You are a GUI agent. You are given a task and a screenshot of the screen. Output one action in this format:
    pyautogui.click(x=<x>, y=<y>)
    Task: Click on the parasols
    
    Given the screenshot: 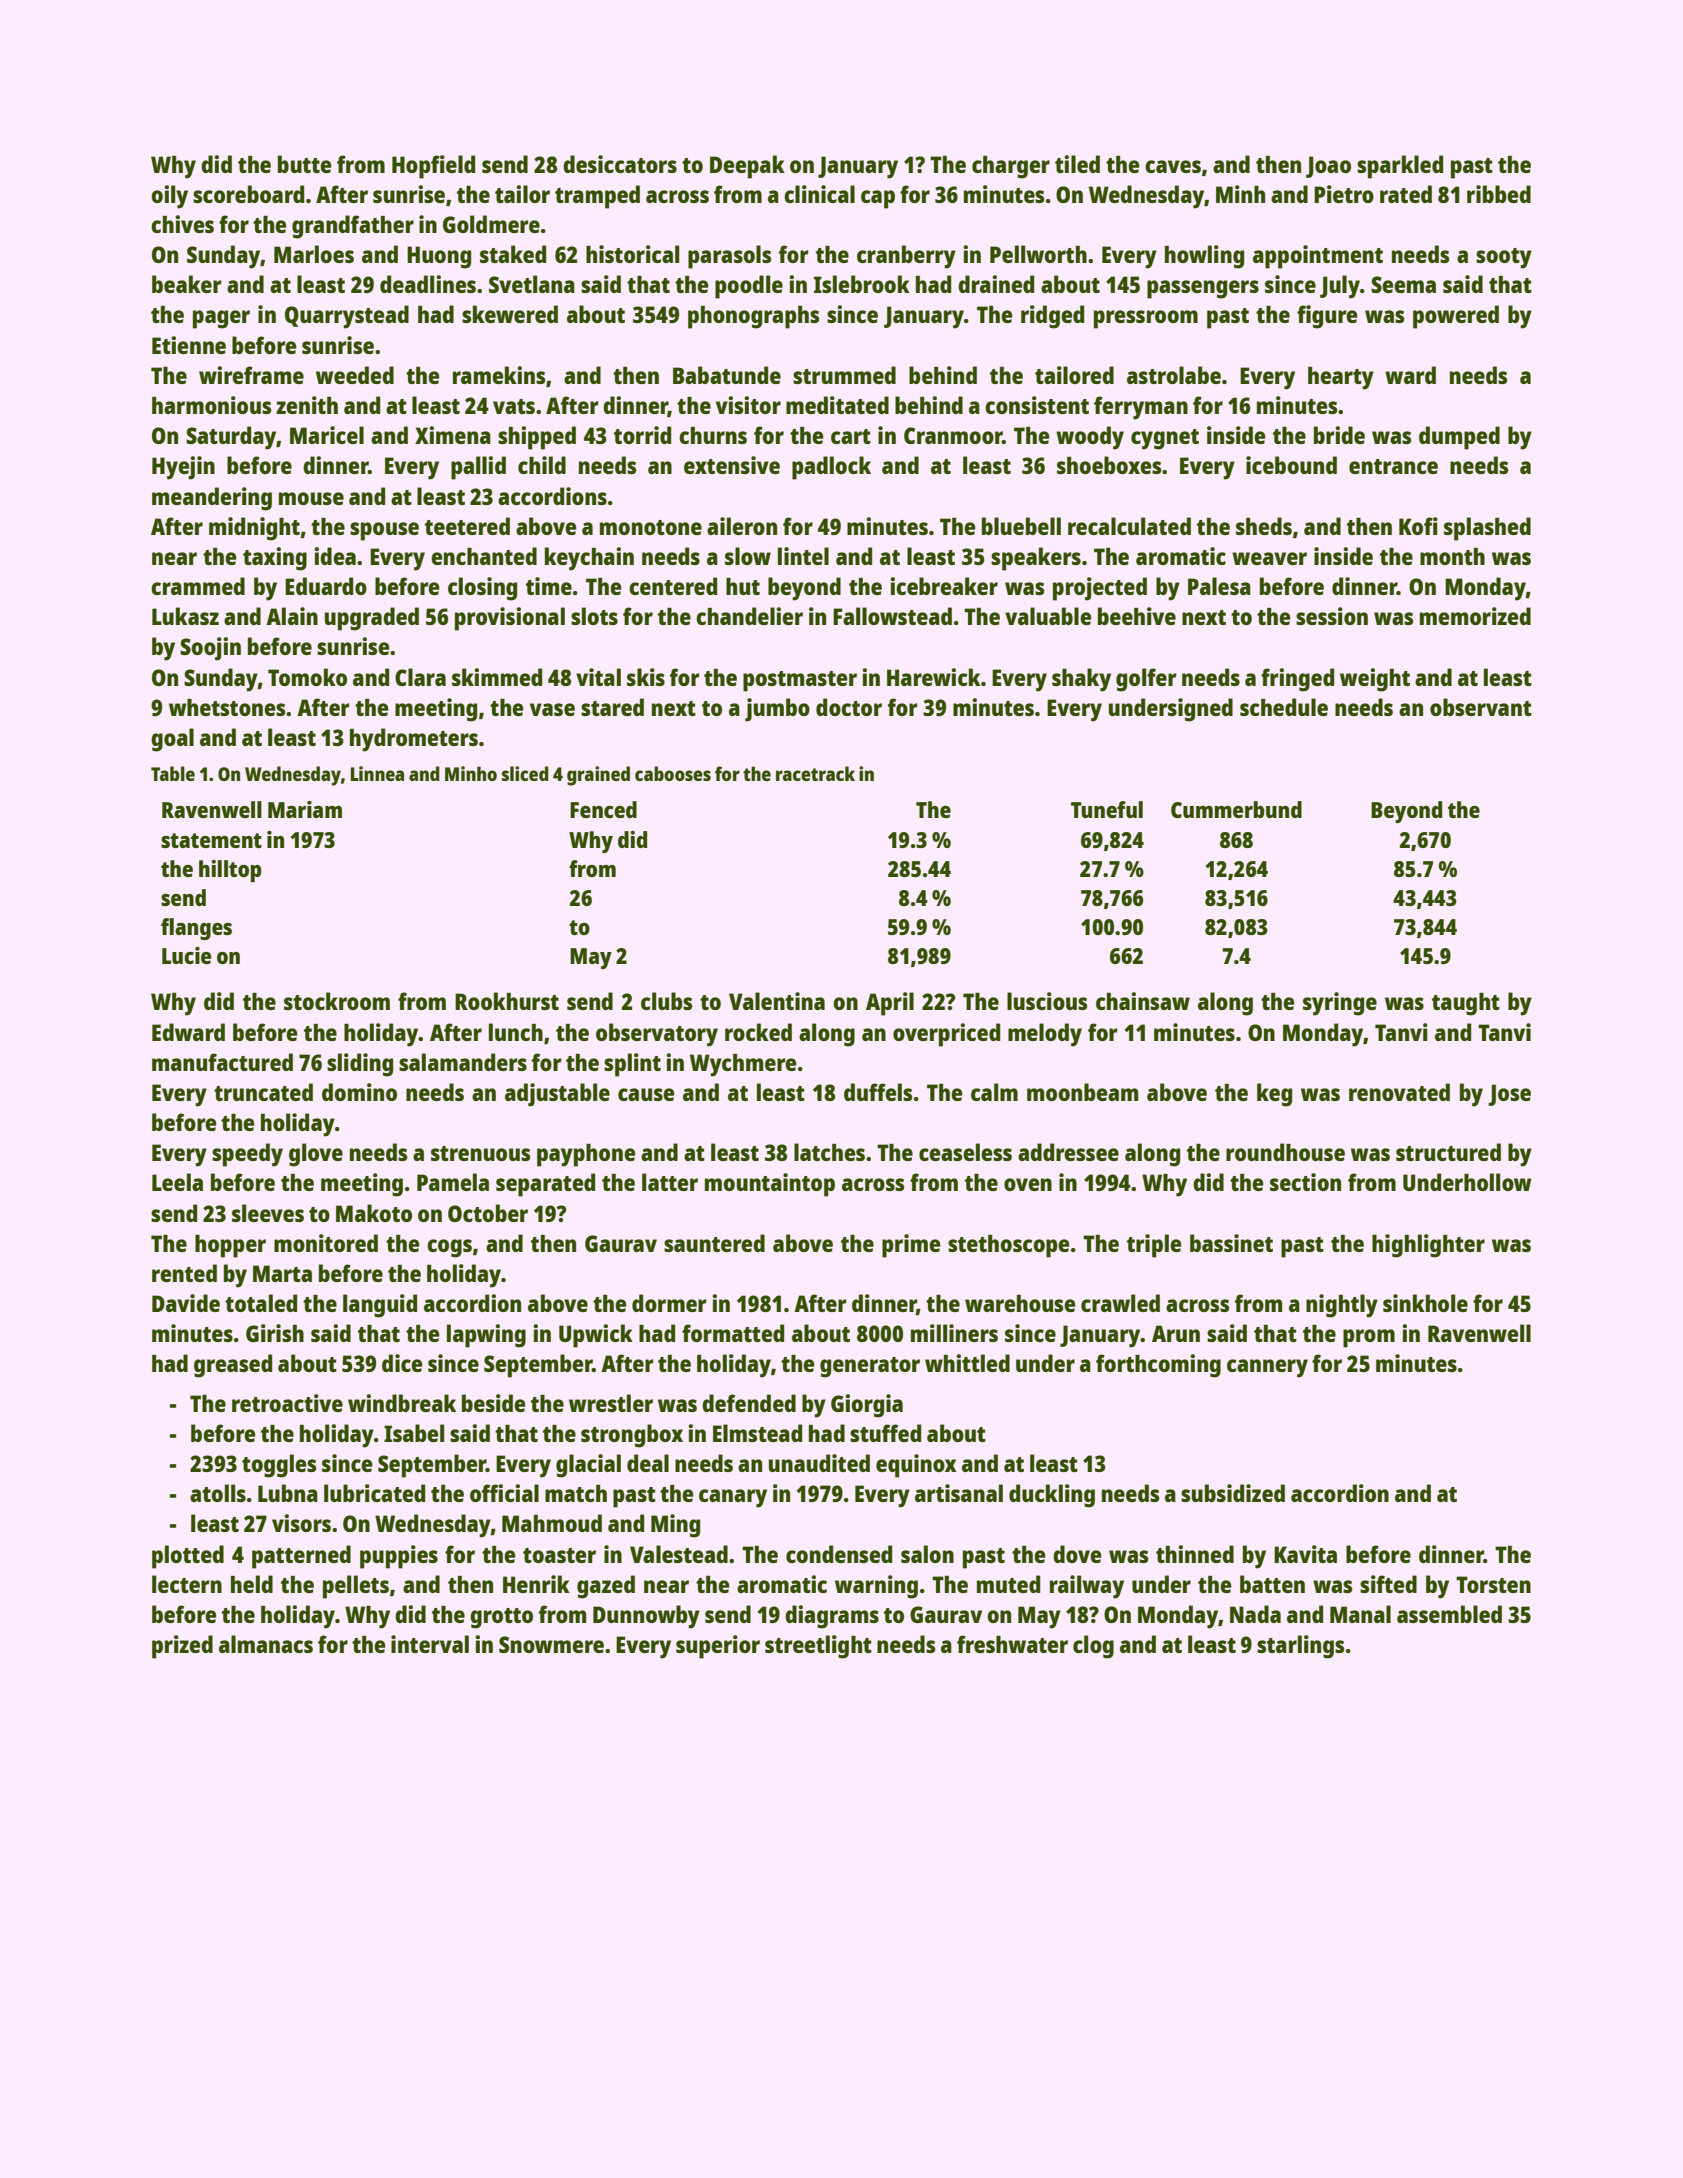 What is the action you would take?
    pyautogui.click(x=729, y=257)
